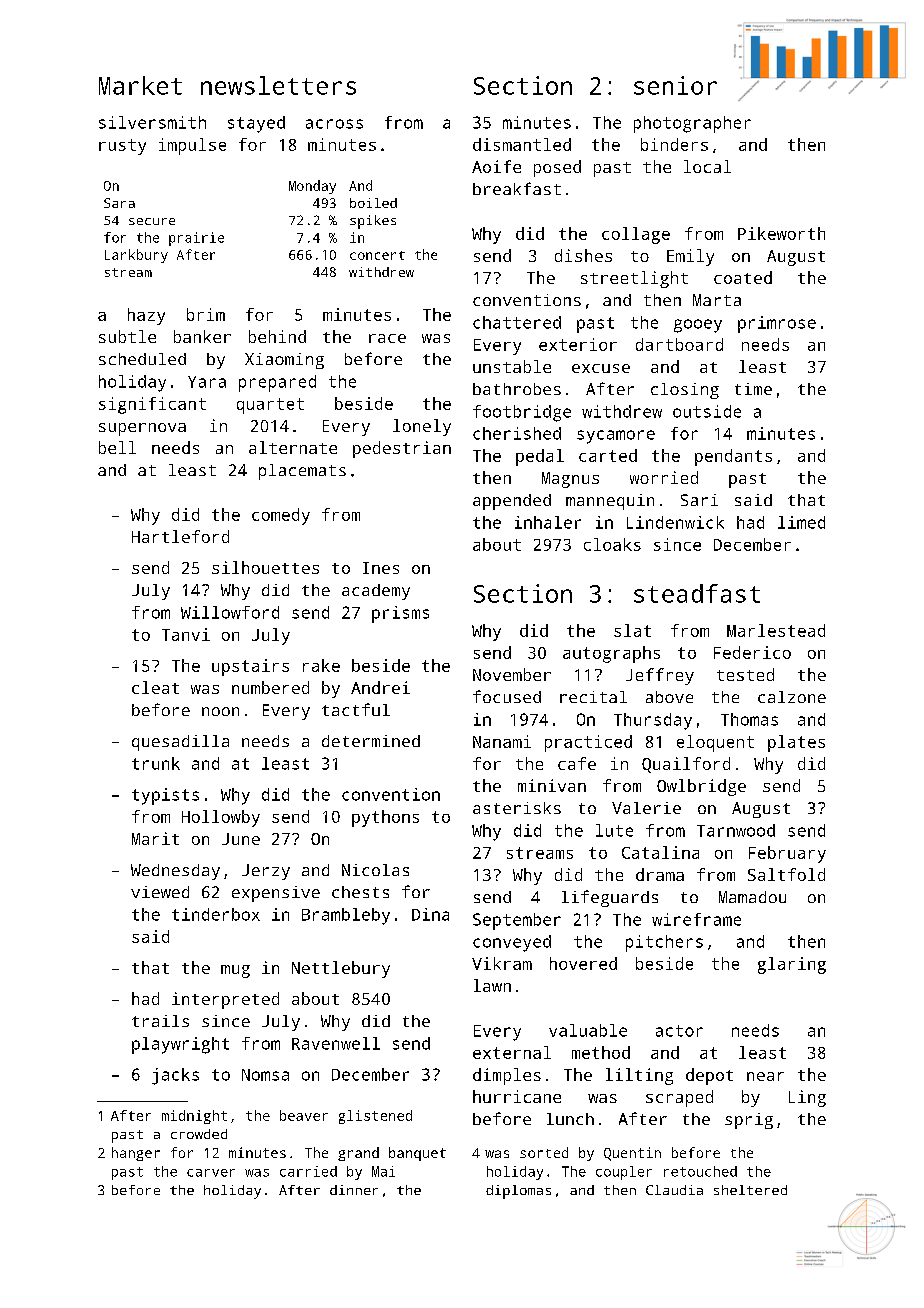  What do you see at coordinates (801, 522) in the screenshot?
I see `limed` at bounding box center [801, 522].
